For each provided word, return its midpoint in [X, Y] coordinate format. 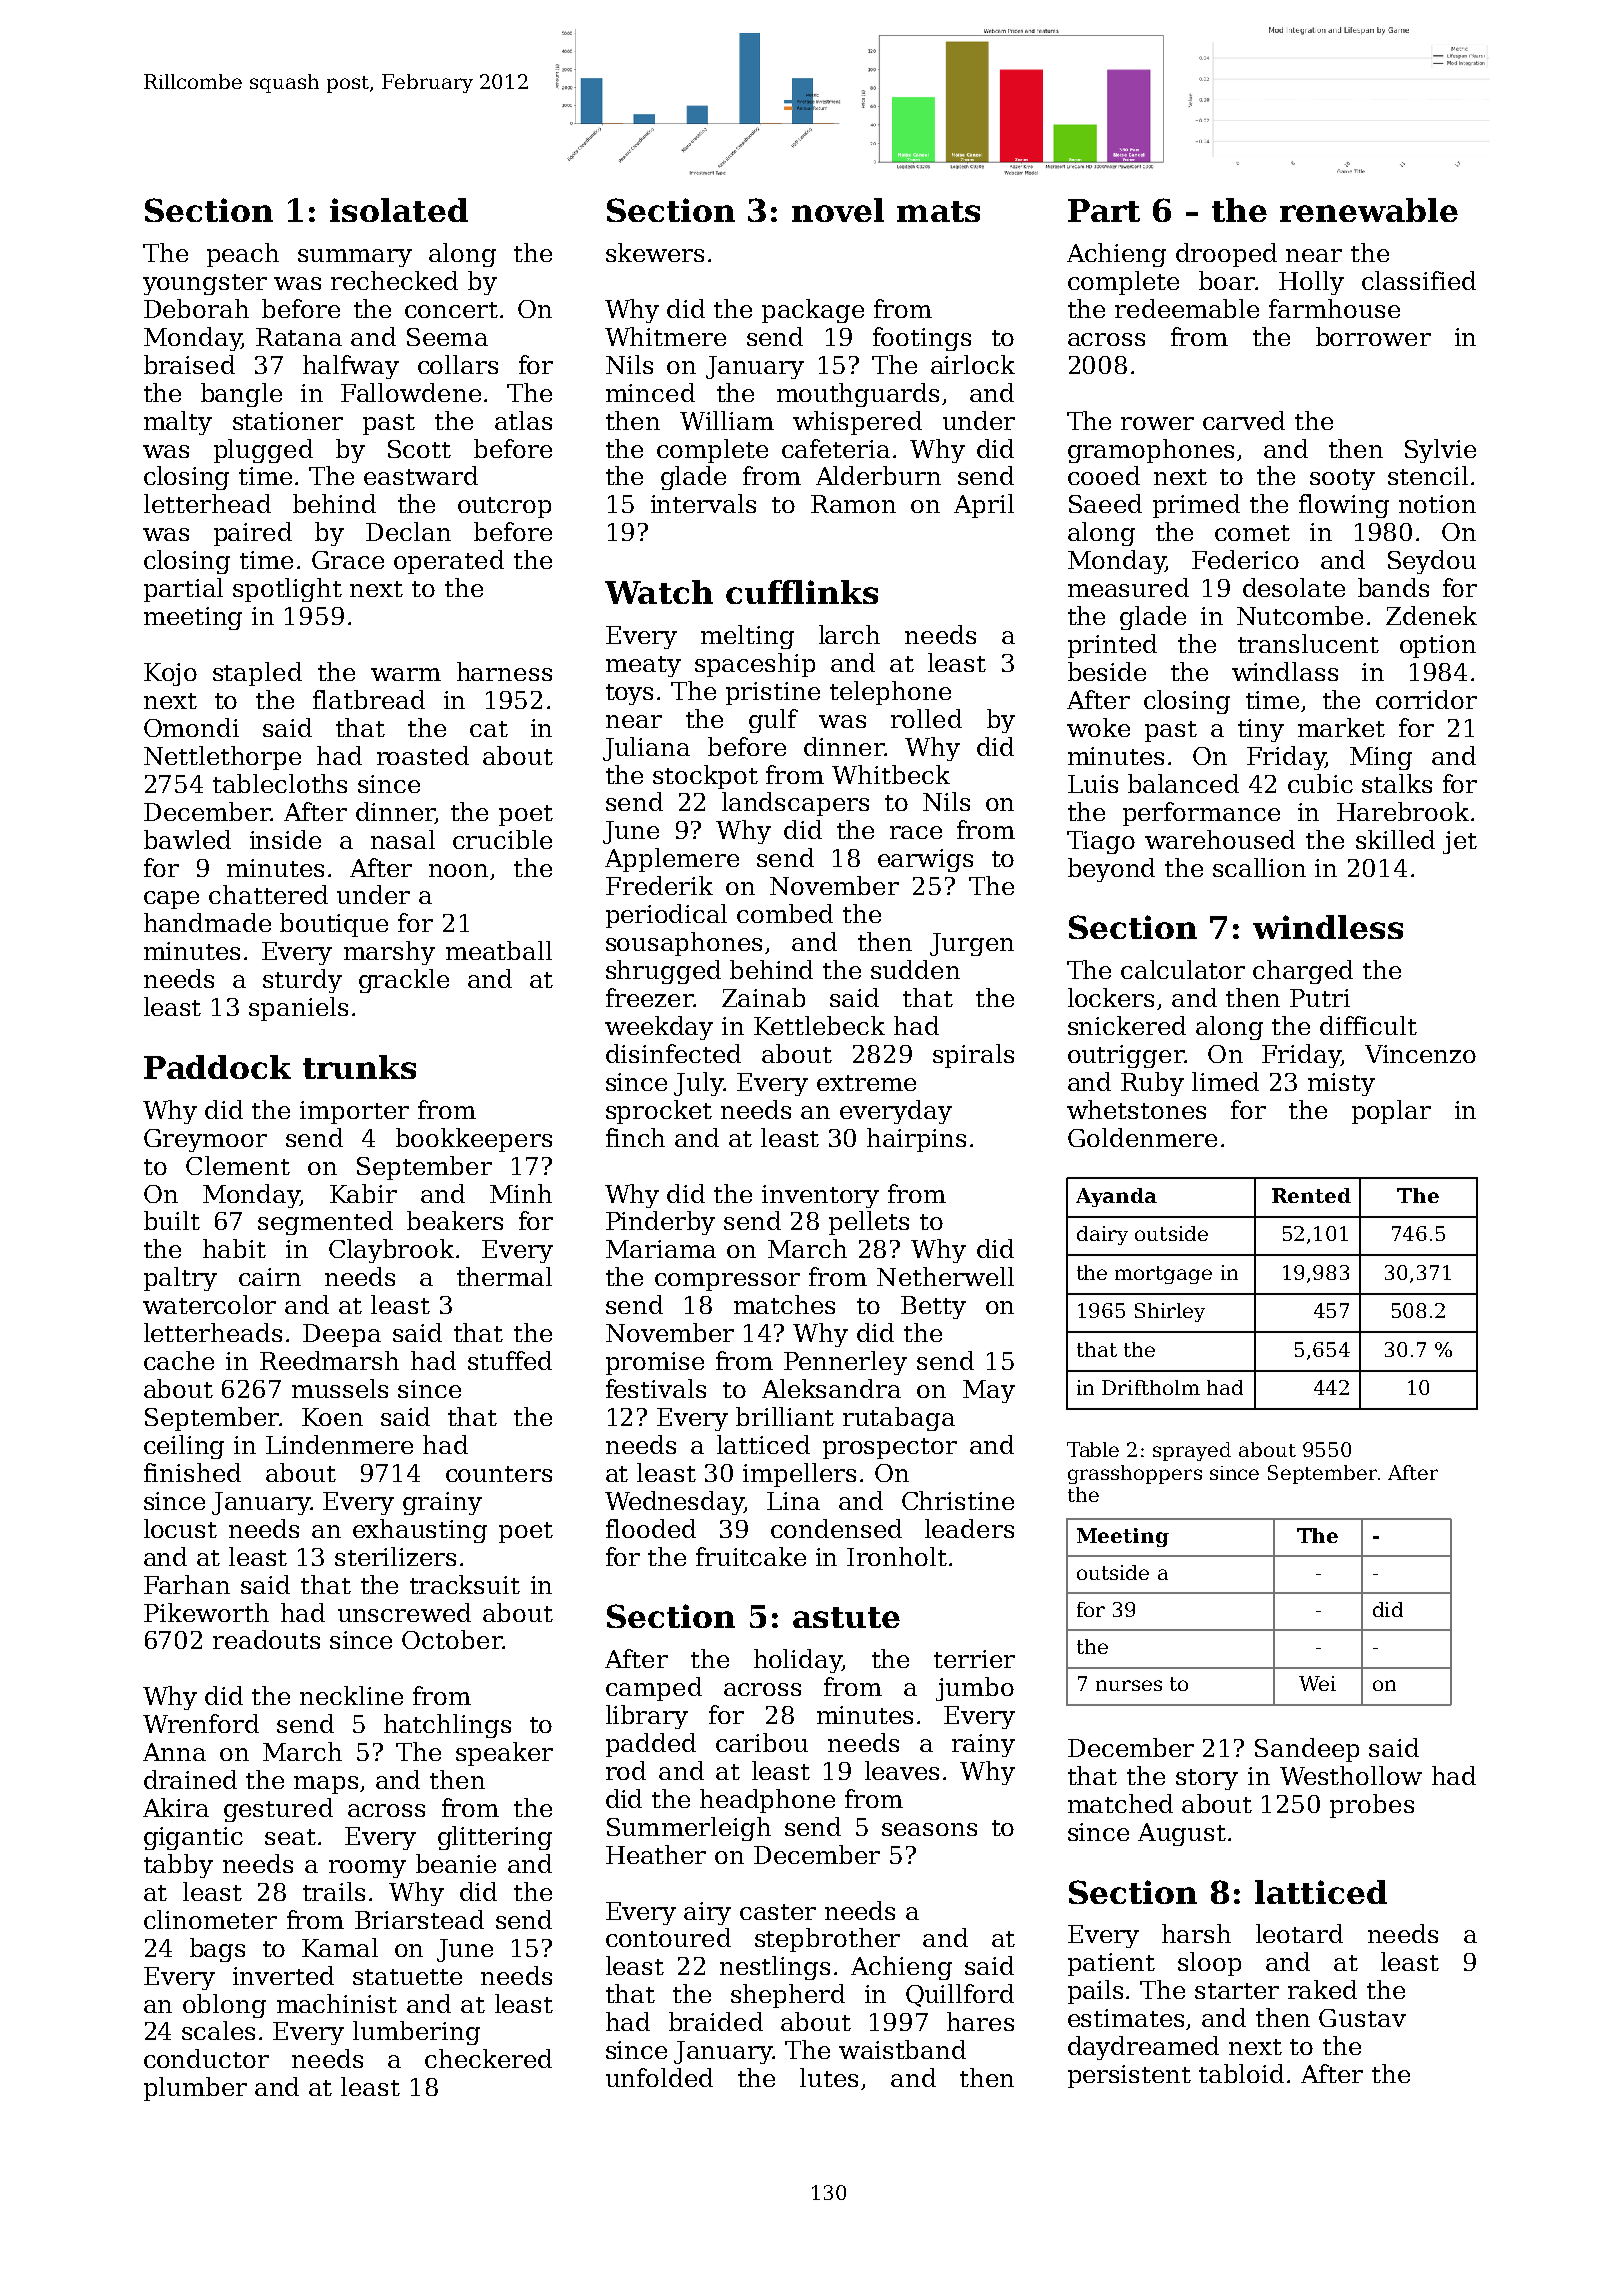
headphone [767, 1801]
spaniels [298, 1009]
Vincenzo [1420, 1054]
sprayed [1192, 1451]
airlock [973, 364]
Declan [408, 531]
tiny [1261, 730]
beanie [456, 1863]
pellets [869, 1223]
